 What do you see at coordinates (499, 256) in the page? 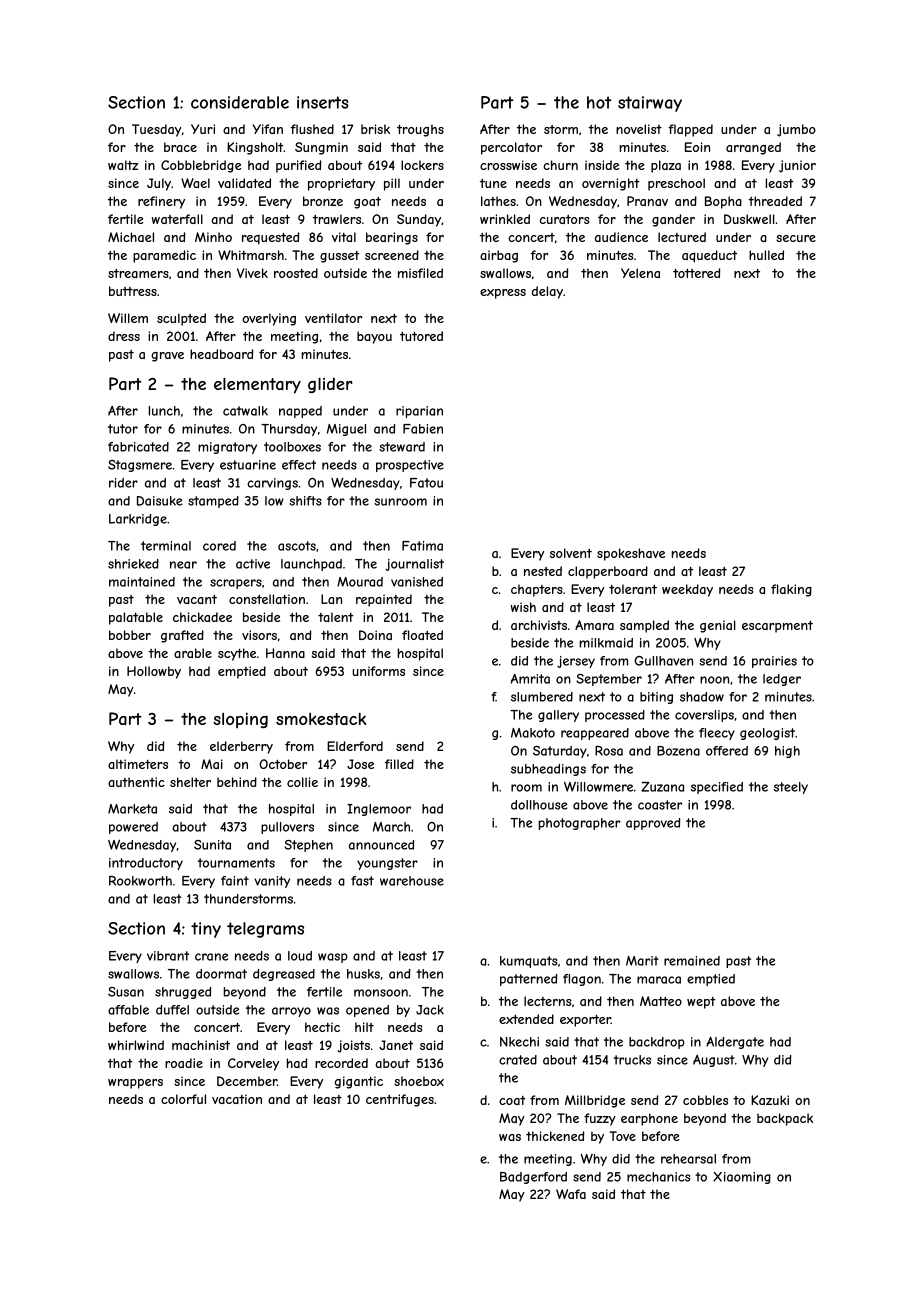
I see `airbag` at bounding box center [499, 256].
